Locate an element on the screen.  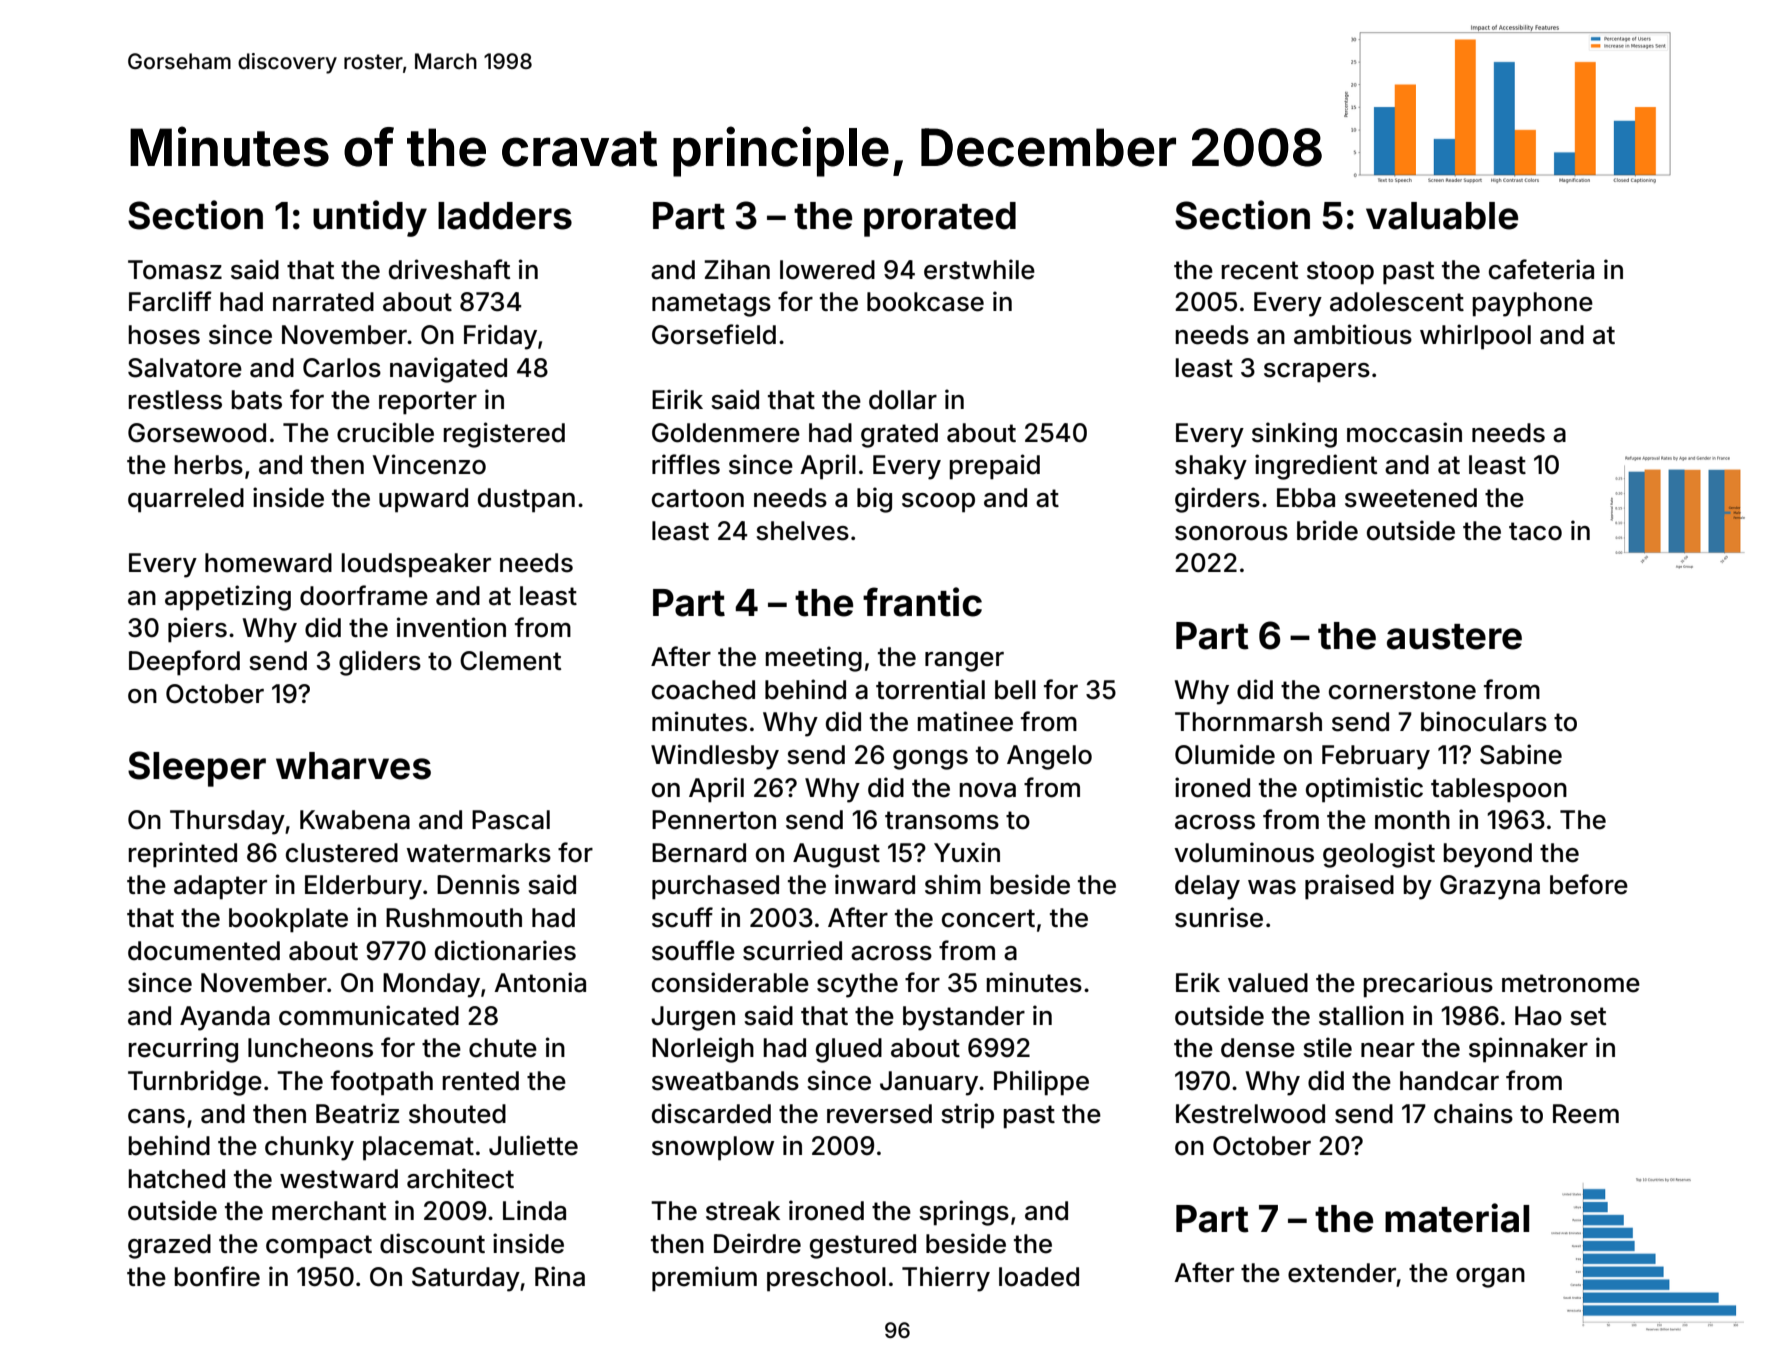
erstwhile is located at coordinates (979, 269).
